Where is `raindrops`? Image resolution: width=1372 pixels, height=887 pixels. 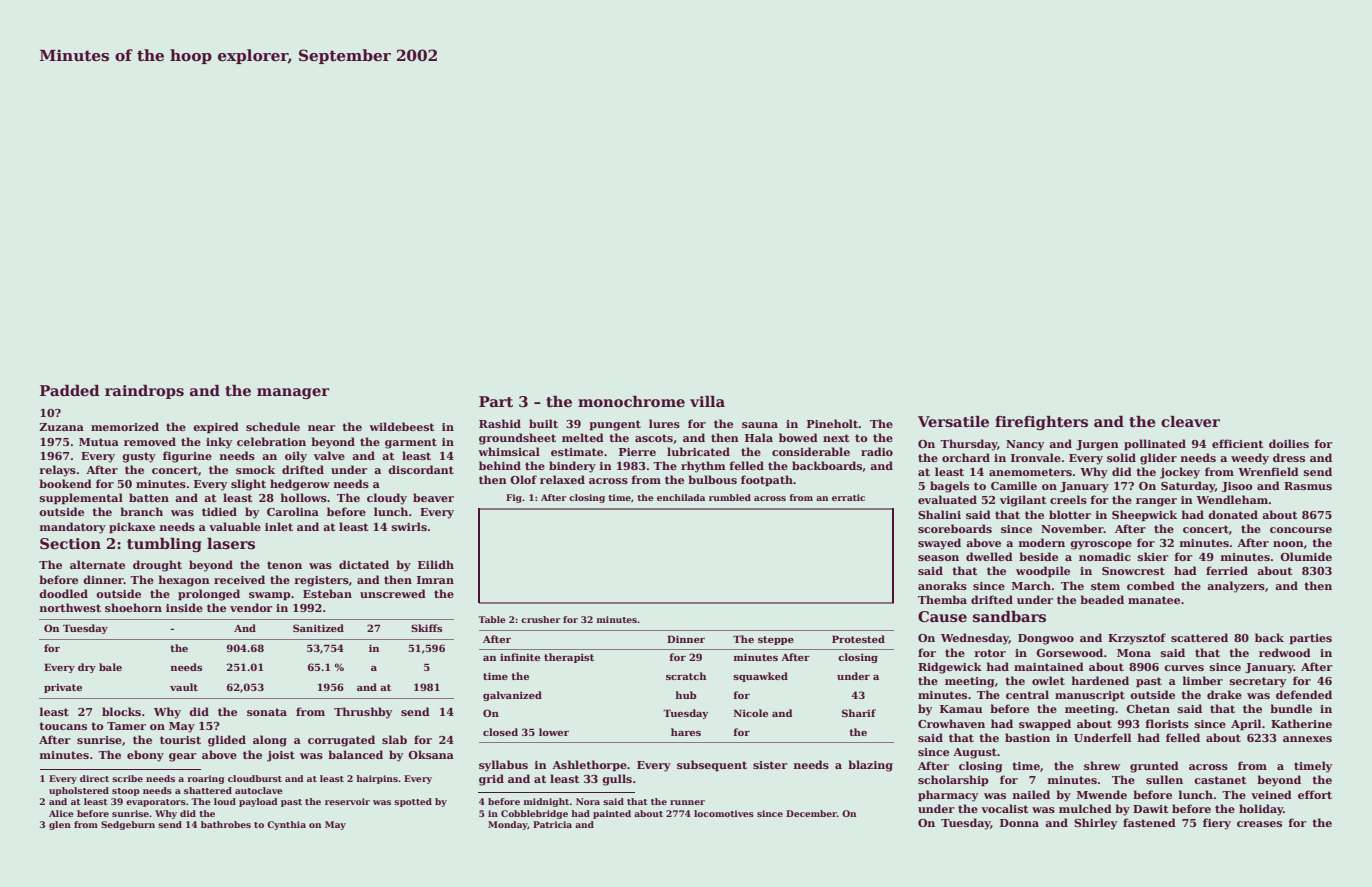
raindrops is located at coordinates (144, 392).
